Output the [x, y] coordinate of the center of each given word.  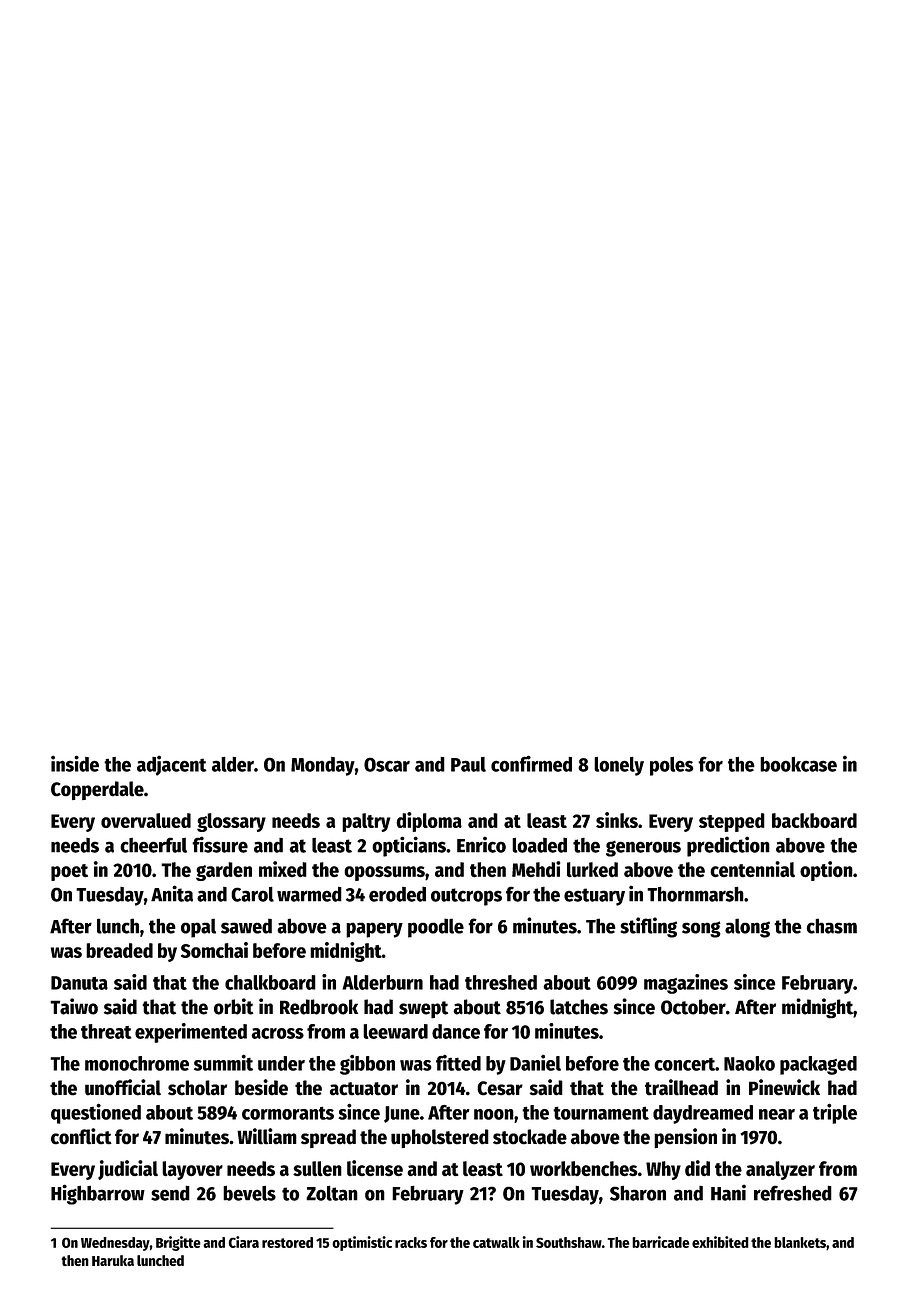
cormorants [288, 1113]
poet [69, 872]
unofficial [123, 1087]
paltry [366, 822]
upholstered [440, 1138]
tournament [601, 1113]
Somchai [214, 950]
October [693, 1007]
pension [685, 1138]
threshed [501, 982]
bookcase [798, 764]
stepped [732, 822]
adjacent [172, 765]
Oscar [387, 764]
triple [835, 1113]
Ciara [243, 1242]
